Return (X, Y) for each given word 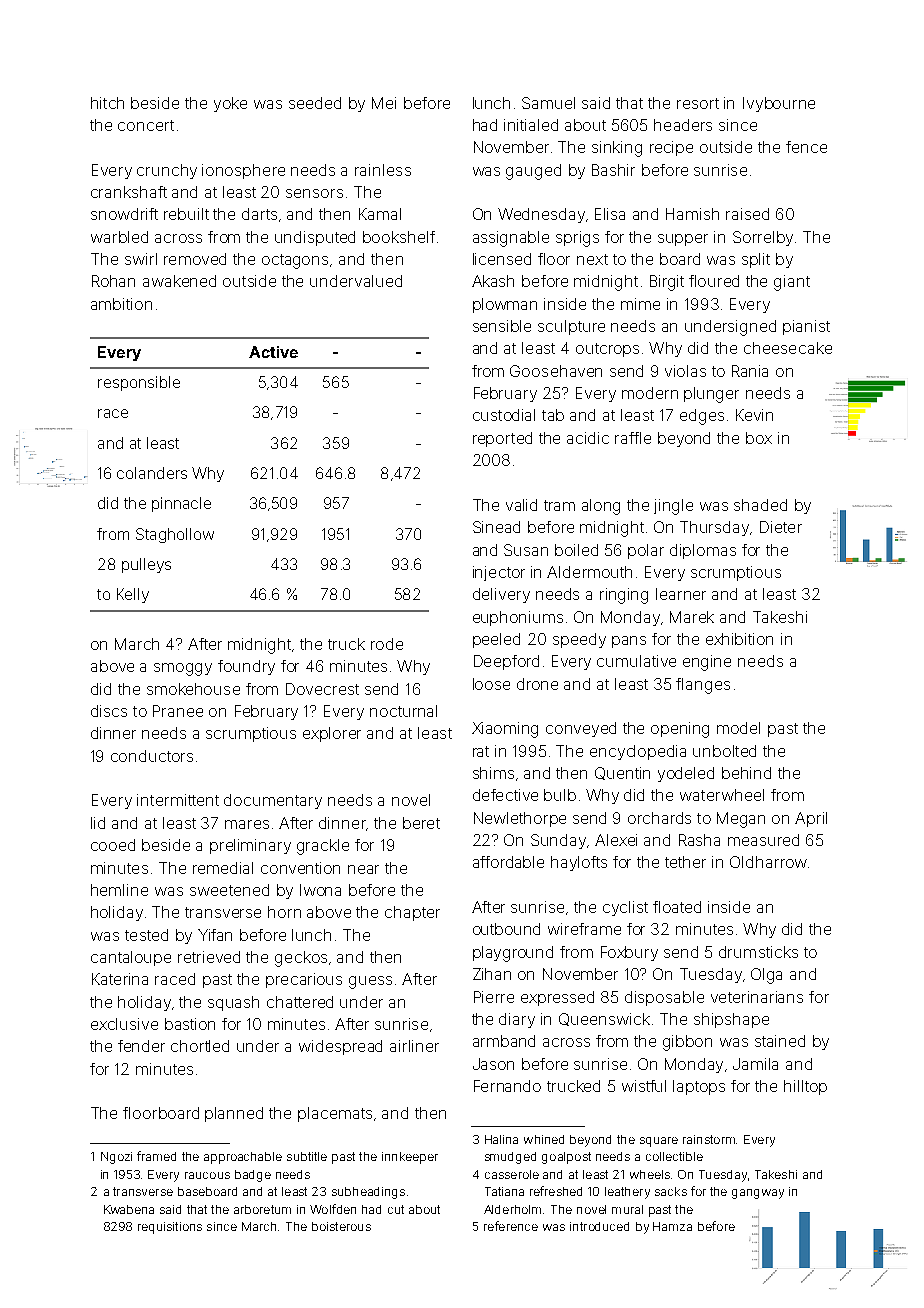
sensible (502, 326)
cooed (113, 845)
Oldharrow (768, 862)
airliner (414, 1046)
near (363, 869)
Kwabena (129, 1209)
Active (273, 352)
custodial (504, 415)
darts (259, 214)
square (659, 1142)
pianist (806, 327)
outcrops (607, 350)
